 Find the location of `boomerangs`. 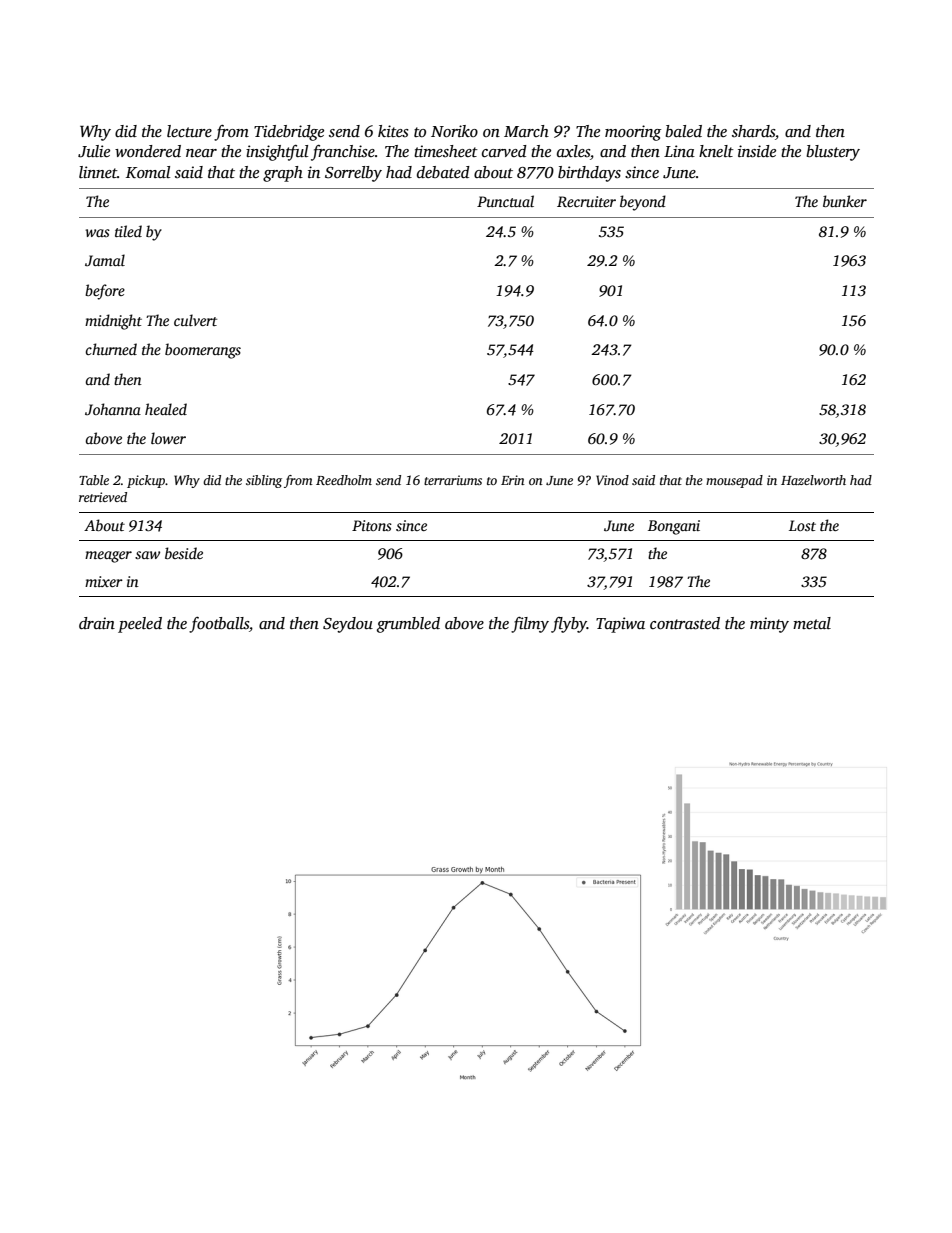

boomerangs is located at coordinates (203, 351).
